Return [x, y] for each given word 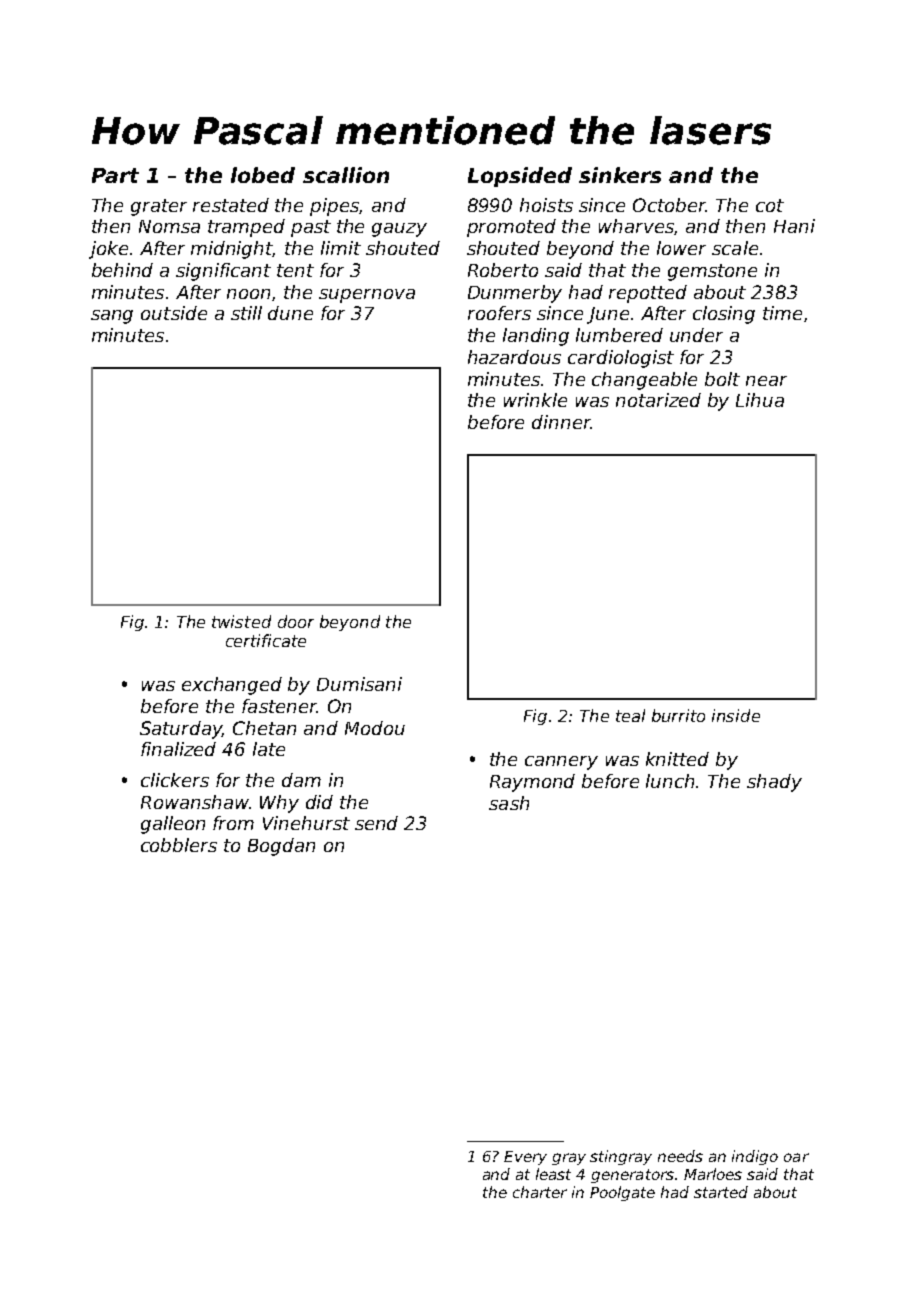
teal [630, 715]
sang [112, 317]
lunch [670, 781]
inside [736, 715]
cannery [561, 763]
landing [536, 337]
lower [681, 248]
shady [774, 783]
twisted [241, 621]
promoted [511, 228]
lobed [263, 175]
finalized [178, 749]
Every [525, 1158]
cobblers [179, 845]
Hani [794, 226]
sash [509, 803]
